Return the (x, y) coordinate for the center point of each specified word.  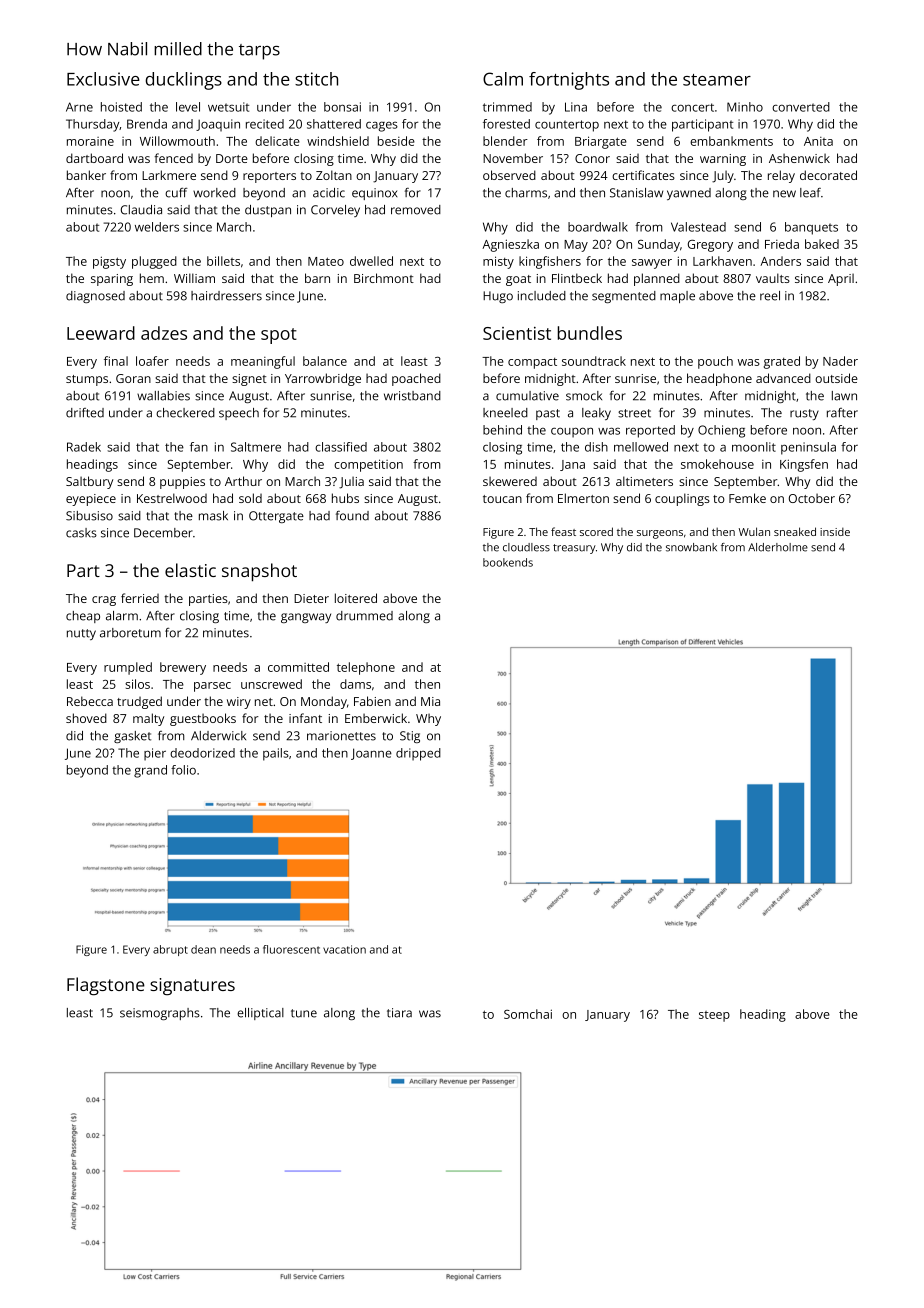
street (634, 413)
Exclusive (103, 79)
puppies (182, 483)
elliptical (260, 1014)
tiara (399, 1013)
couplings (682, 499)
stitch (316, 79)
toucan (502, 499)
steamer (717, 80)
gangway (306, 618)
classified (341, 447)
